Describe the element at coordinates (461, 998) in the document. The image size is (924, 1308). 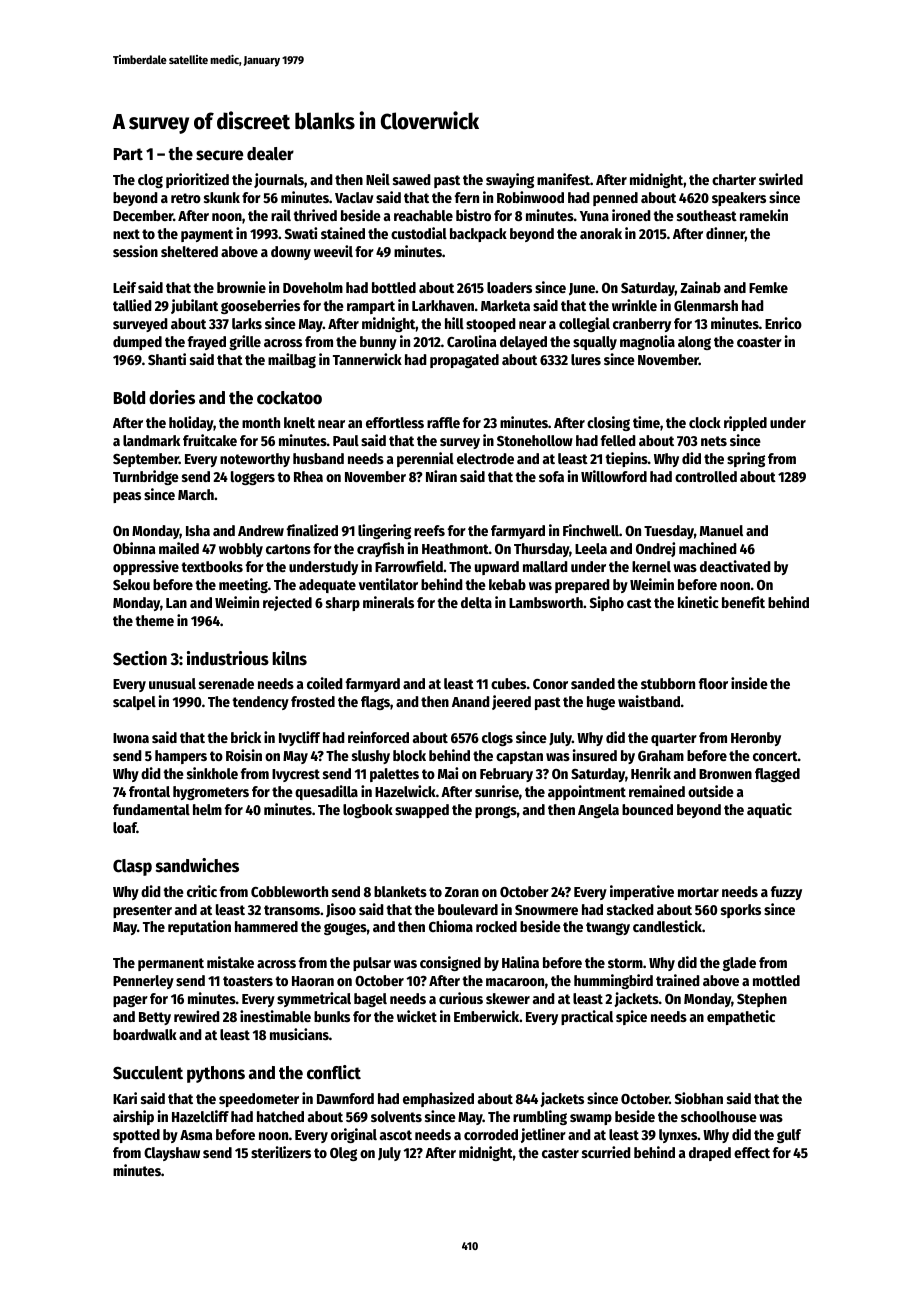
I see `curious` at that location.
